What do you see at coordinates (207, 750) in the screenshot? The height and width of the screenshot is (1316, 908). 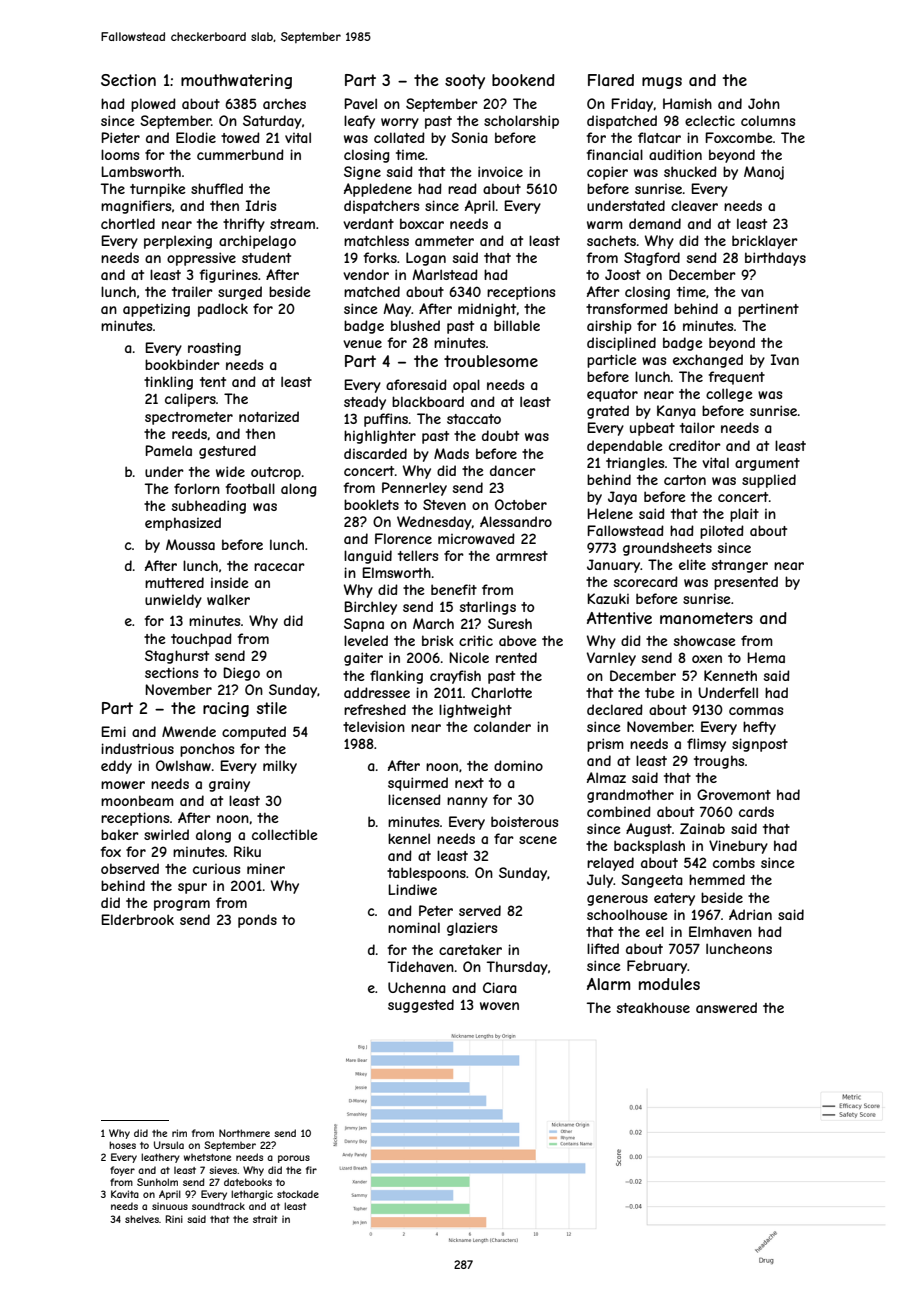 I see `ponchos` at bounding box center [207, 750].
